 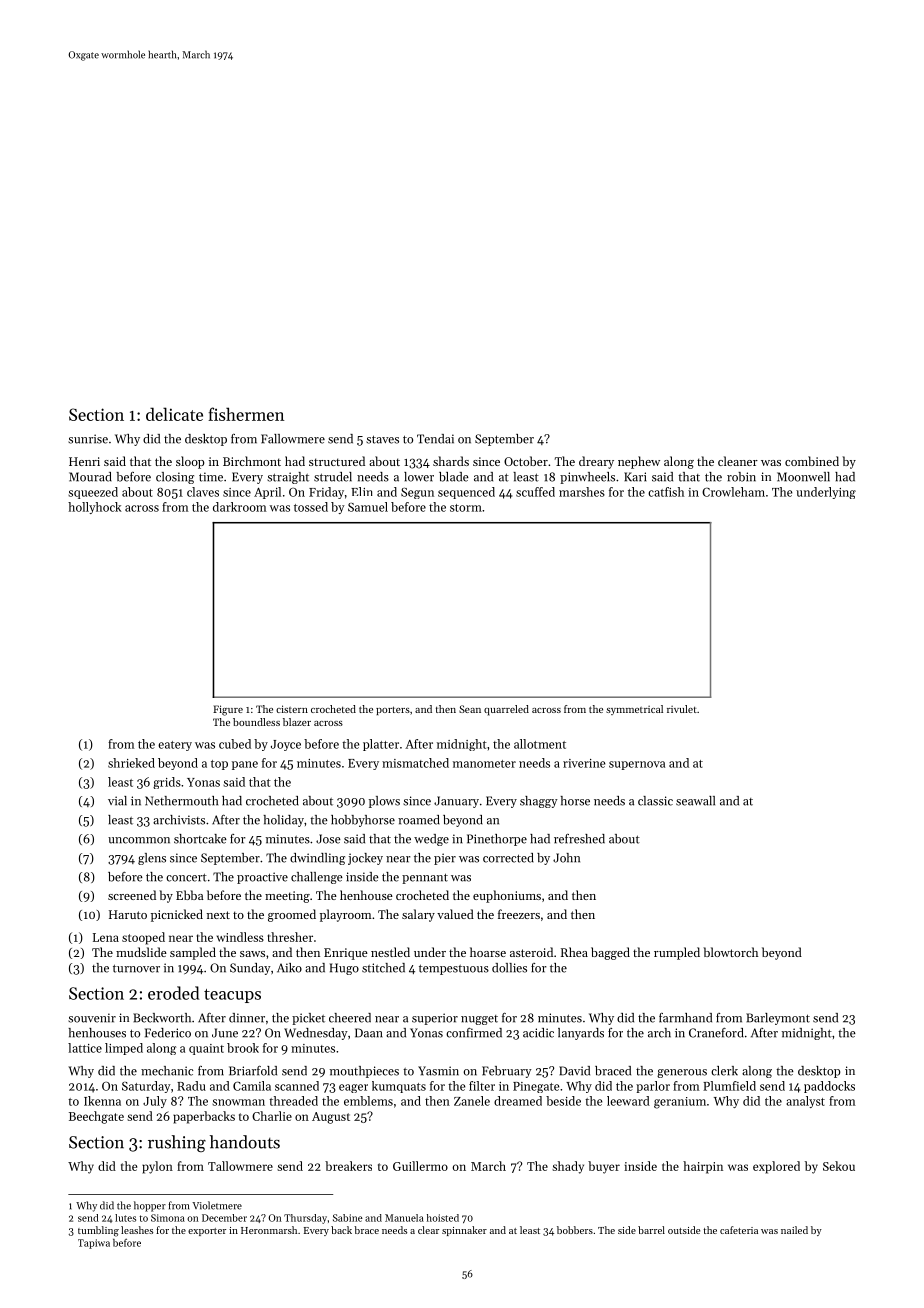 What do you see at coordinates (666, 492) in the image?
I see `catfish` at bounding box center [666, 492].
